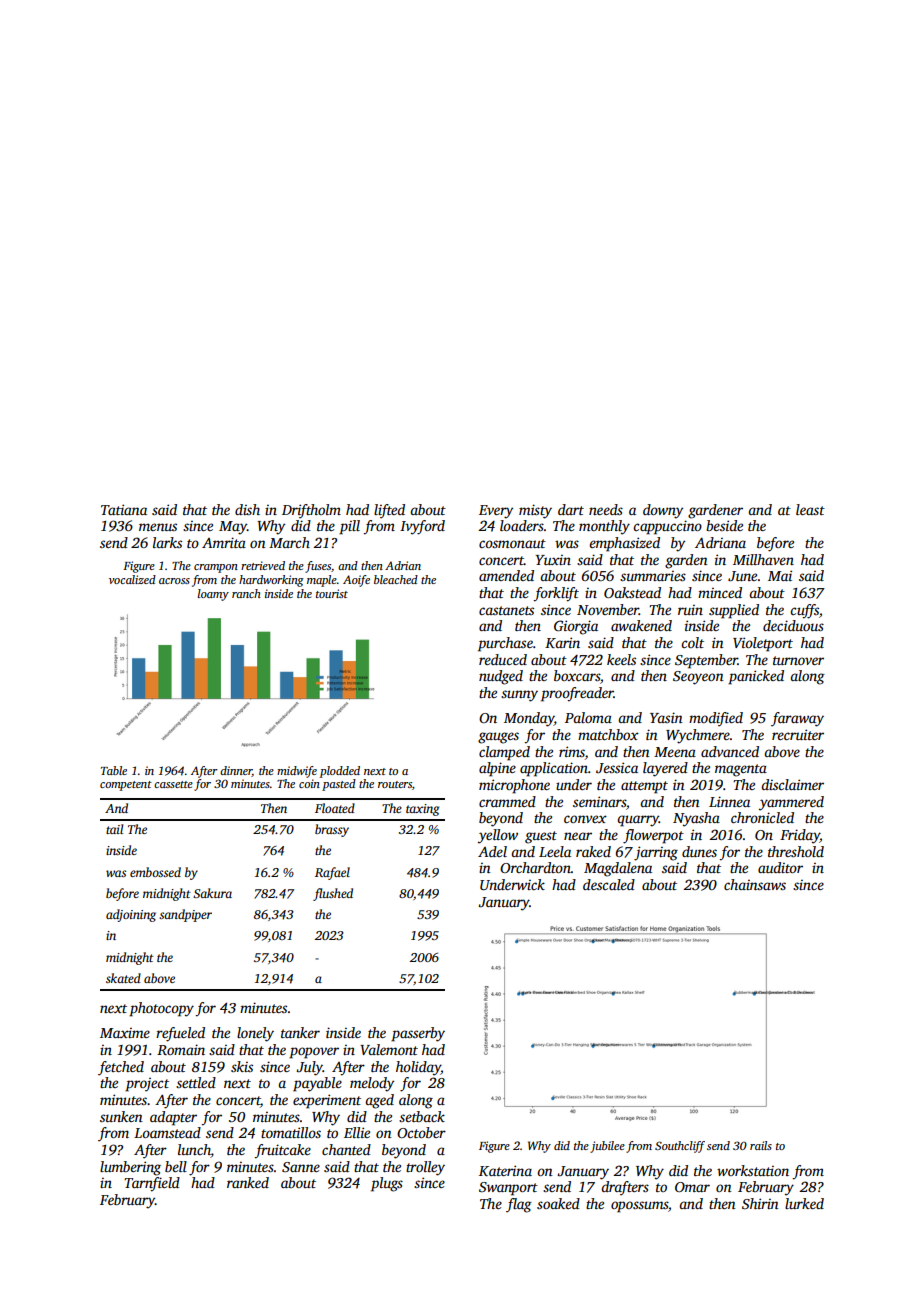 This screenshot has width=924, height=1308. What do you see at coordinates (763, 559) in the screenshot?
I see `Millhaven` at bounding box center [763, 559].
